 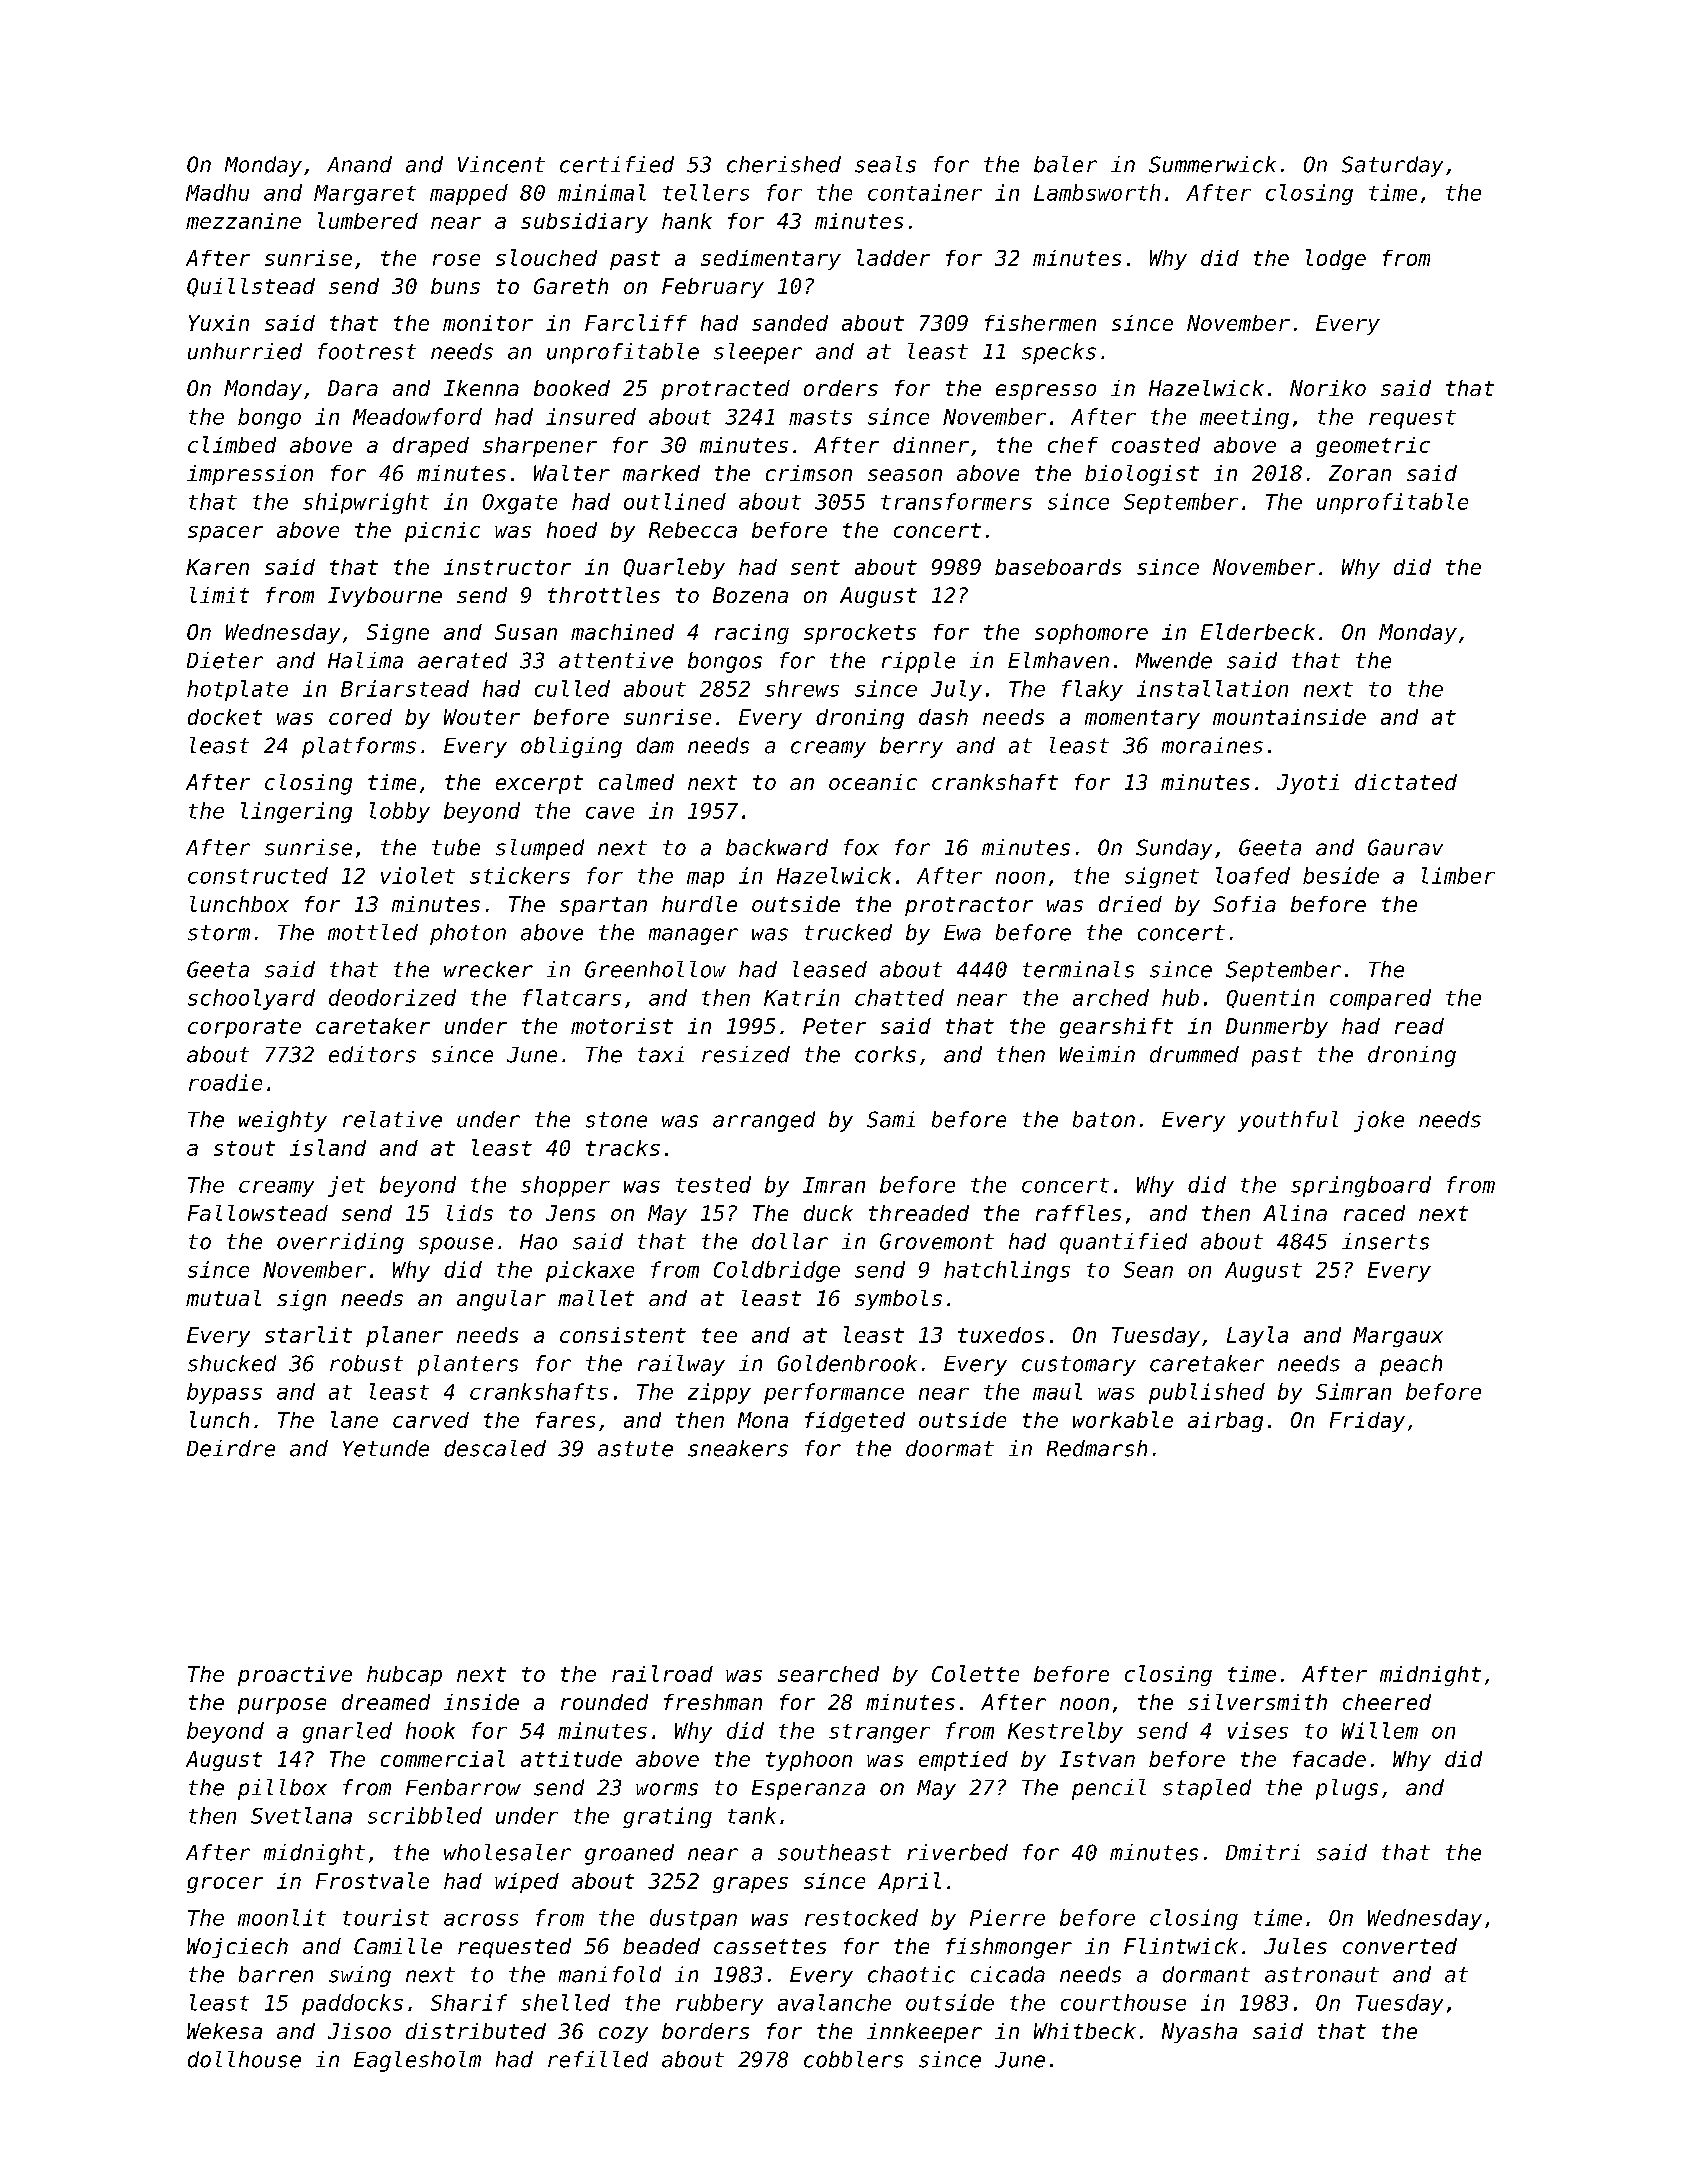 I want to click on peach, so click(x=1411, y=1365).
